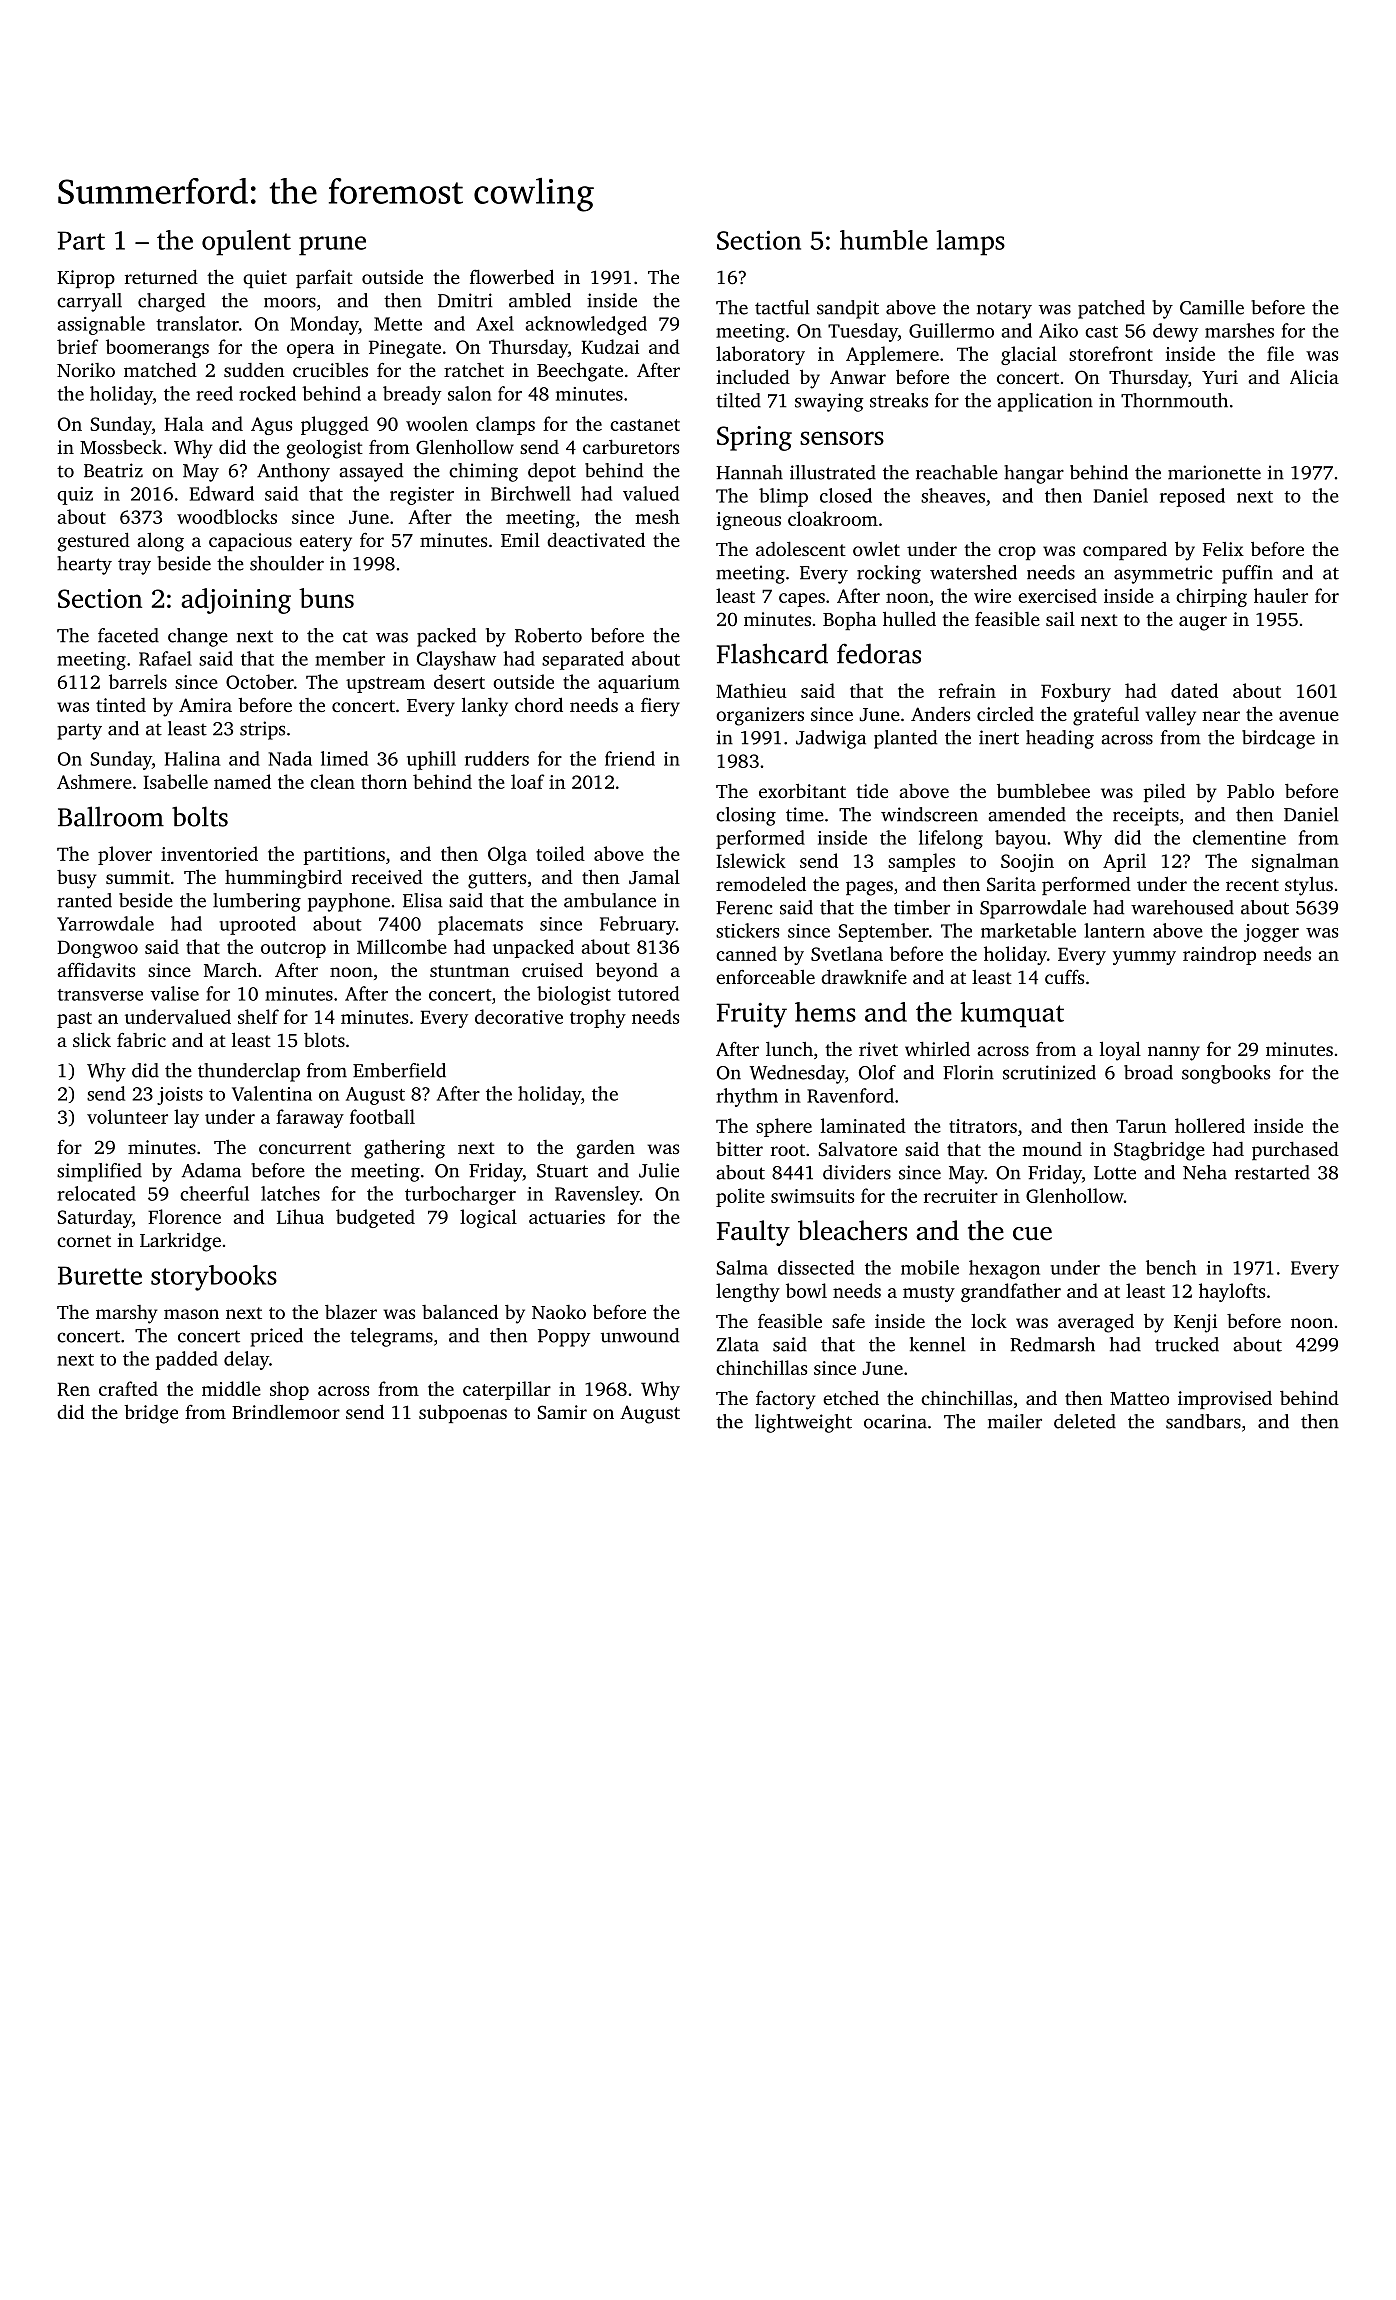 The width and height of the document is (1396, 2300). I want to click on humble, so click(884, 240).
